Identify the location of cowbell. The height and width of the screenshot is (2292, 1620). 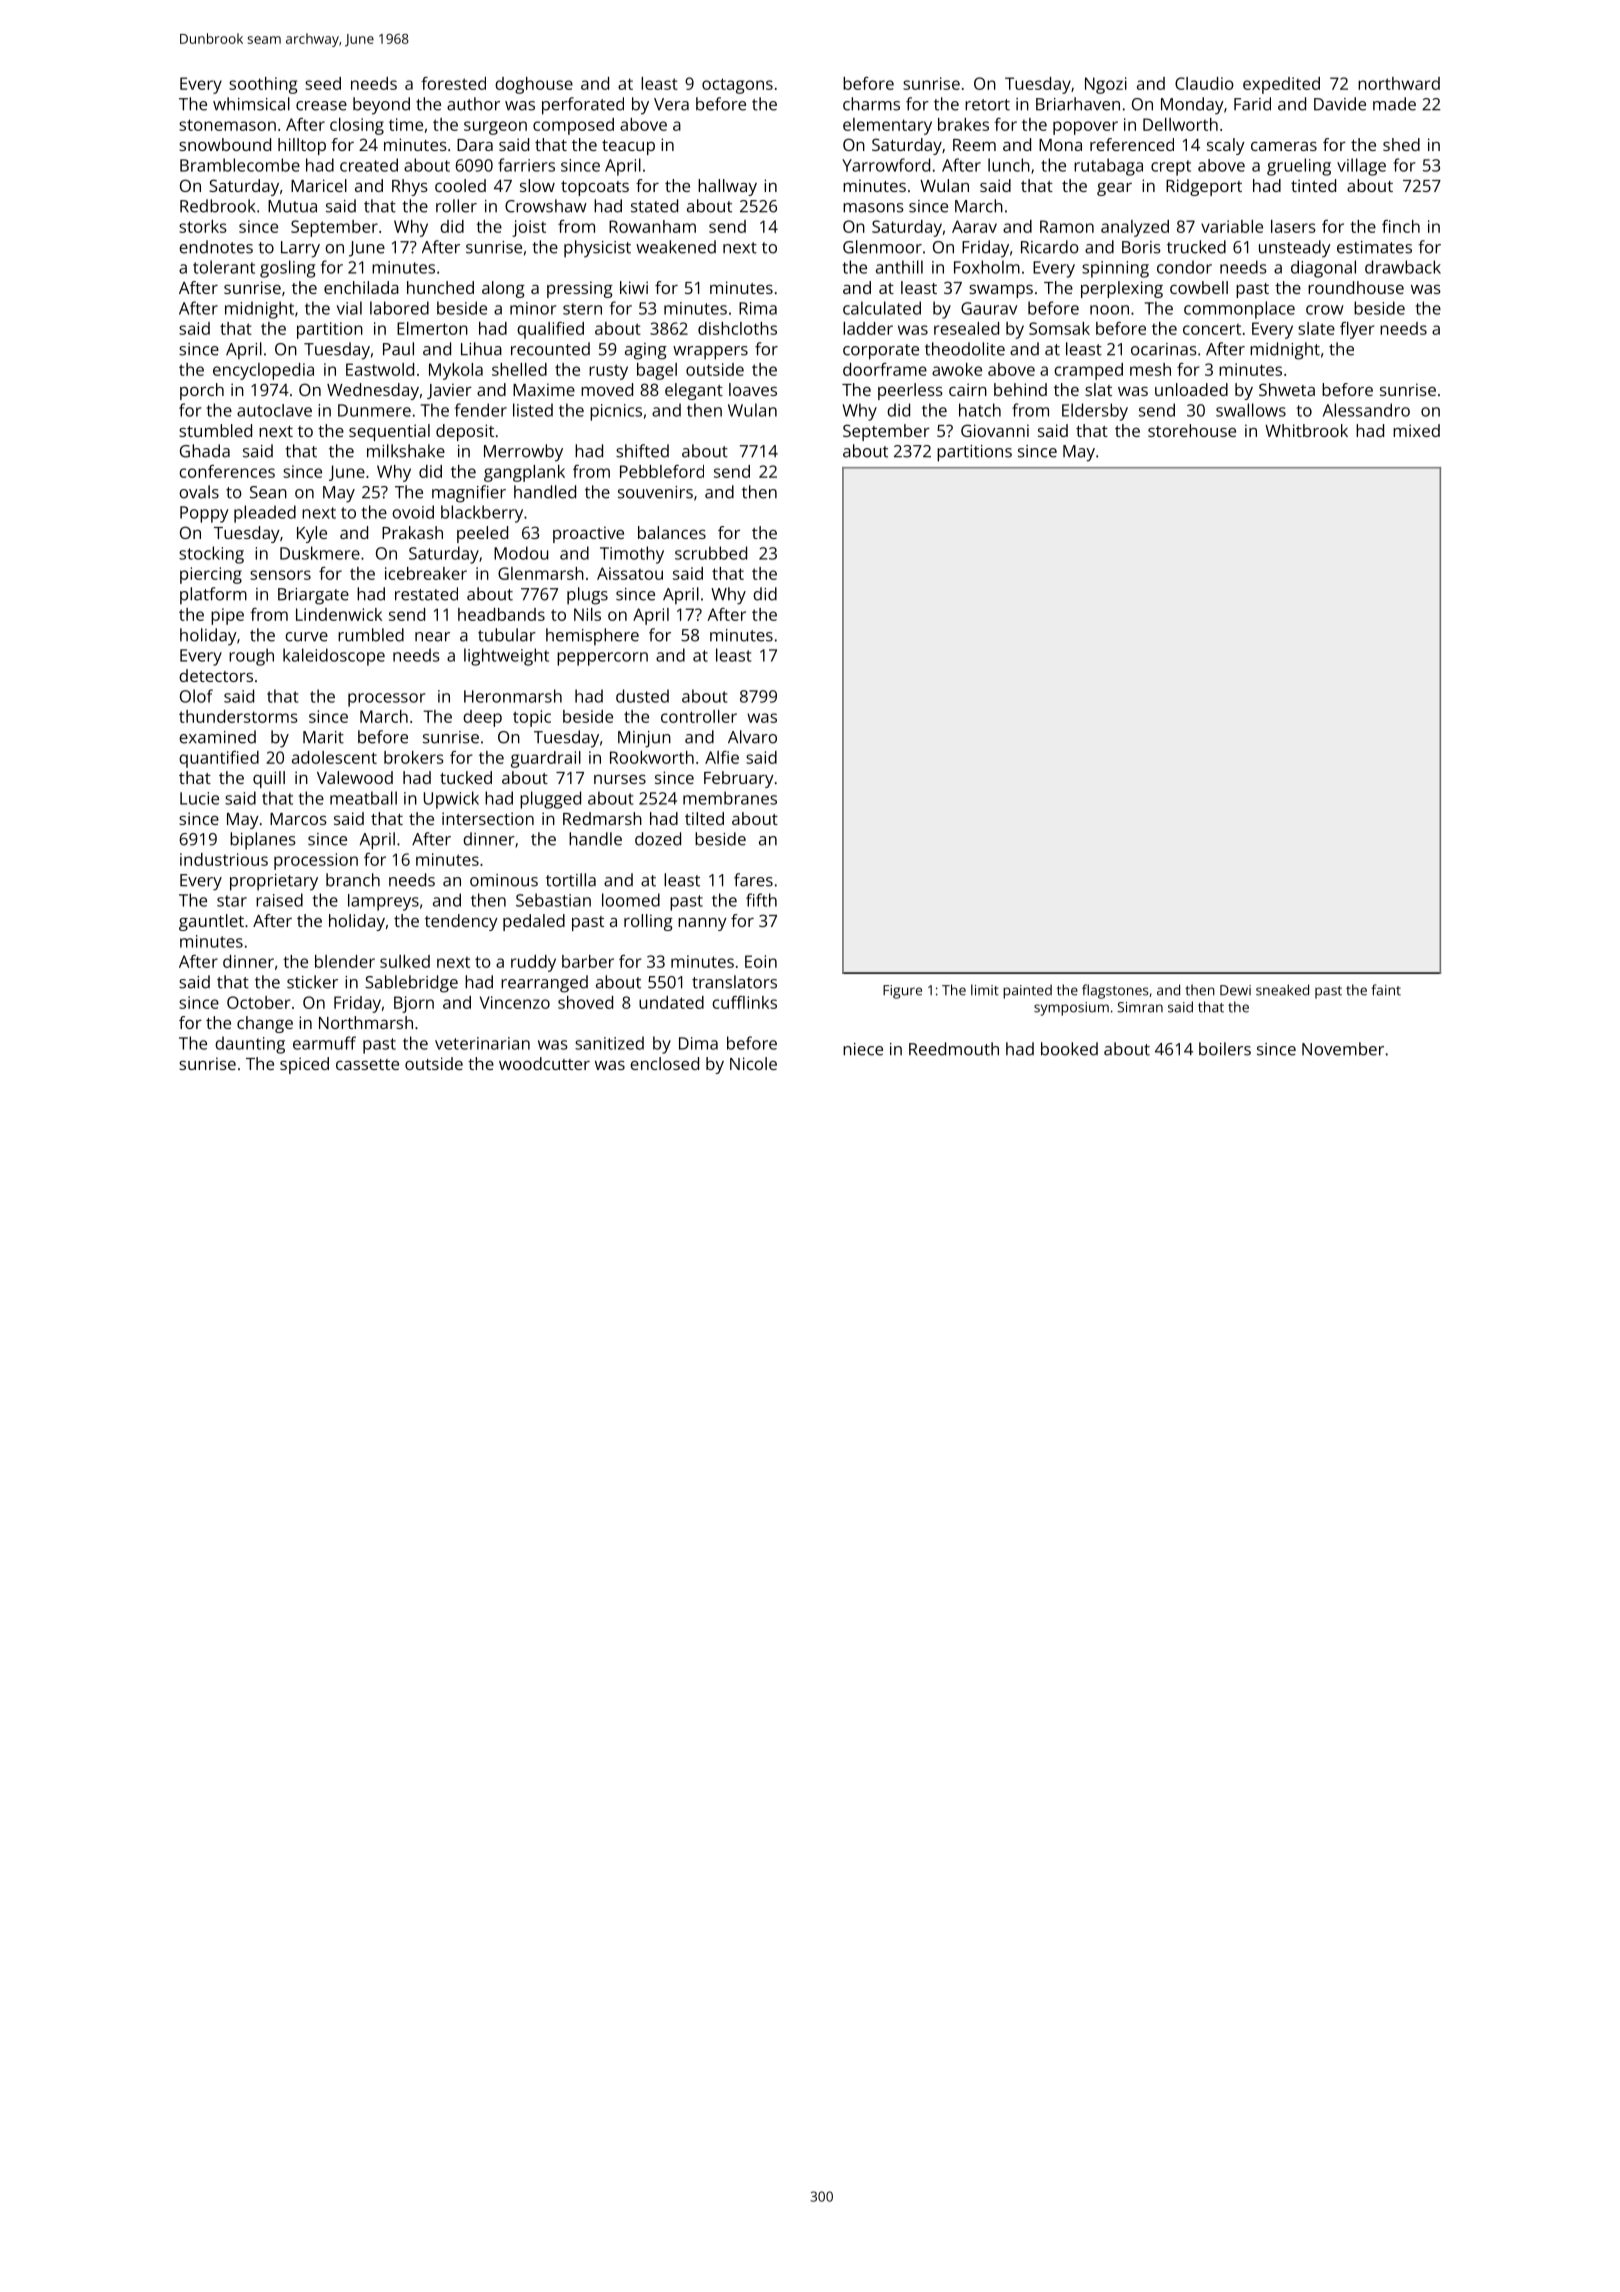
(1199, 287).
